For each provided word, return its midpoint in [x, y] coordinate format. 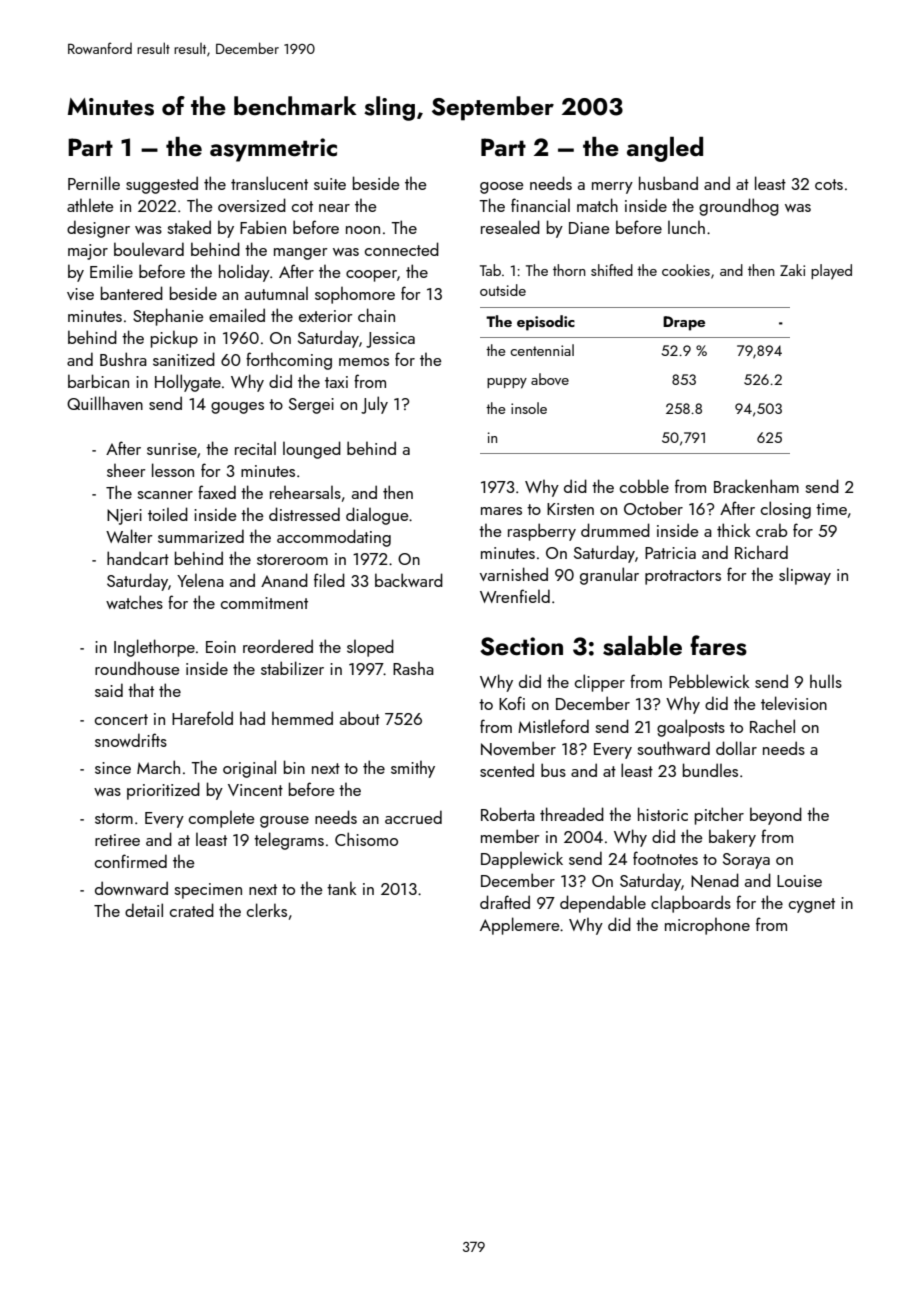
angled [665, 149]
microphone [707, 926]
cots [829, 184]
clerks [267, 910]
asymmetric [273, 150]
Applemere [520, 926]
